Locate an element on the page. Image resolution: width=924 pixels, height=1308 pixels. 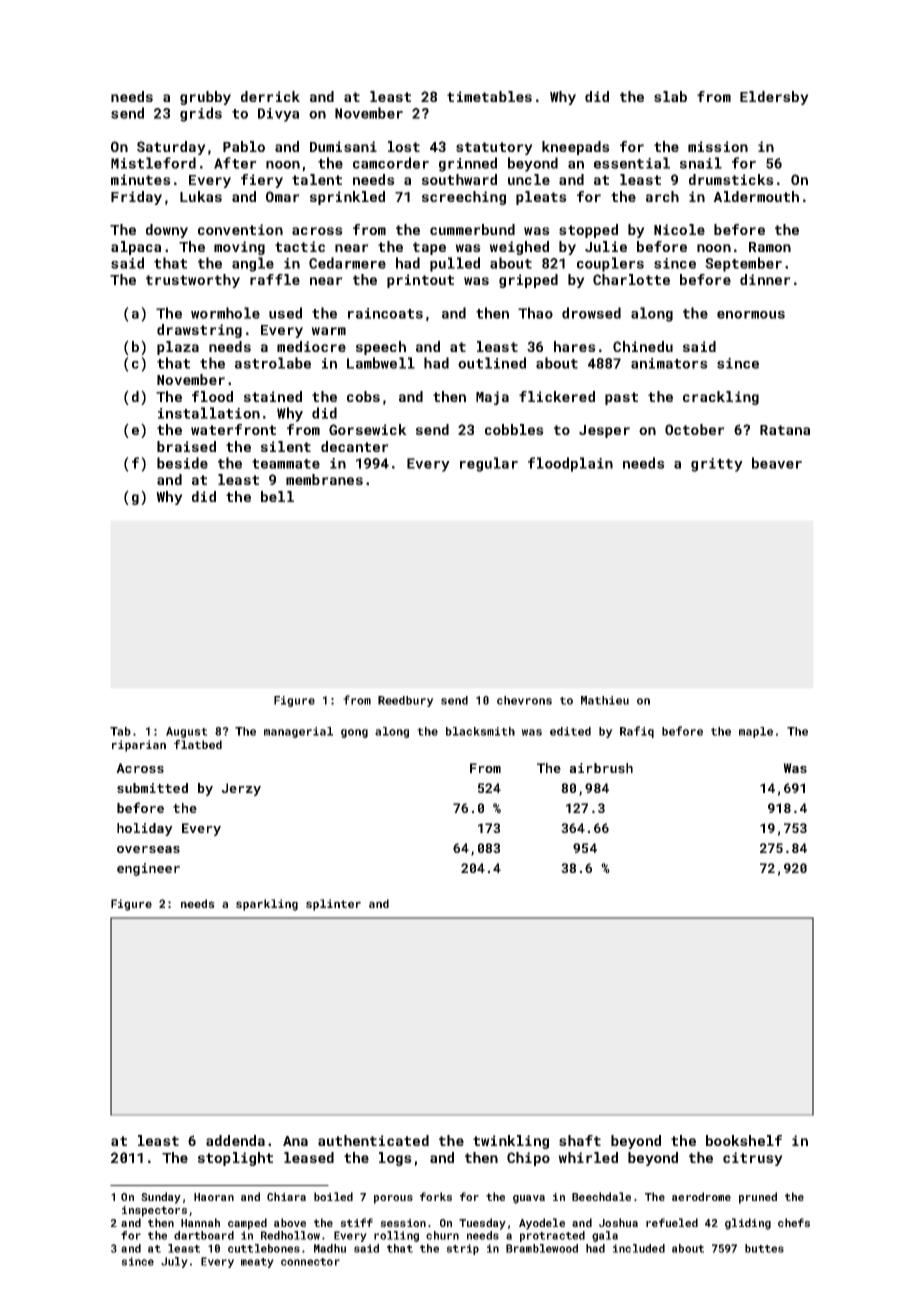
logs is located at coordinates (395, 1159).
